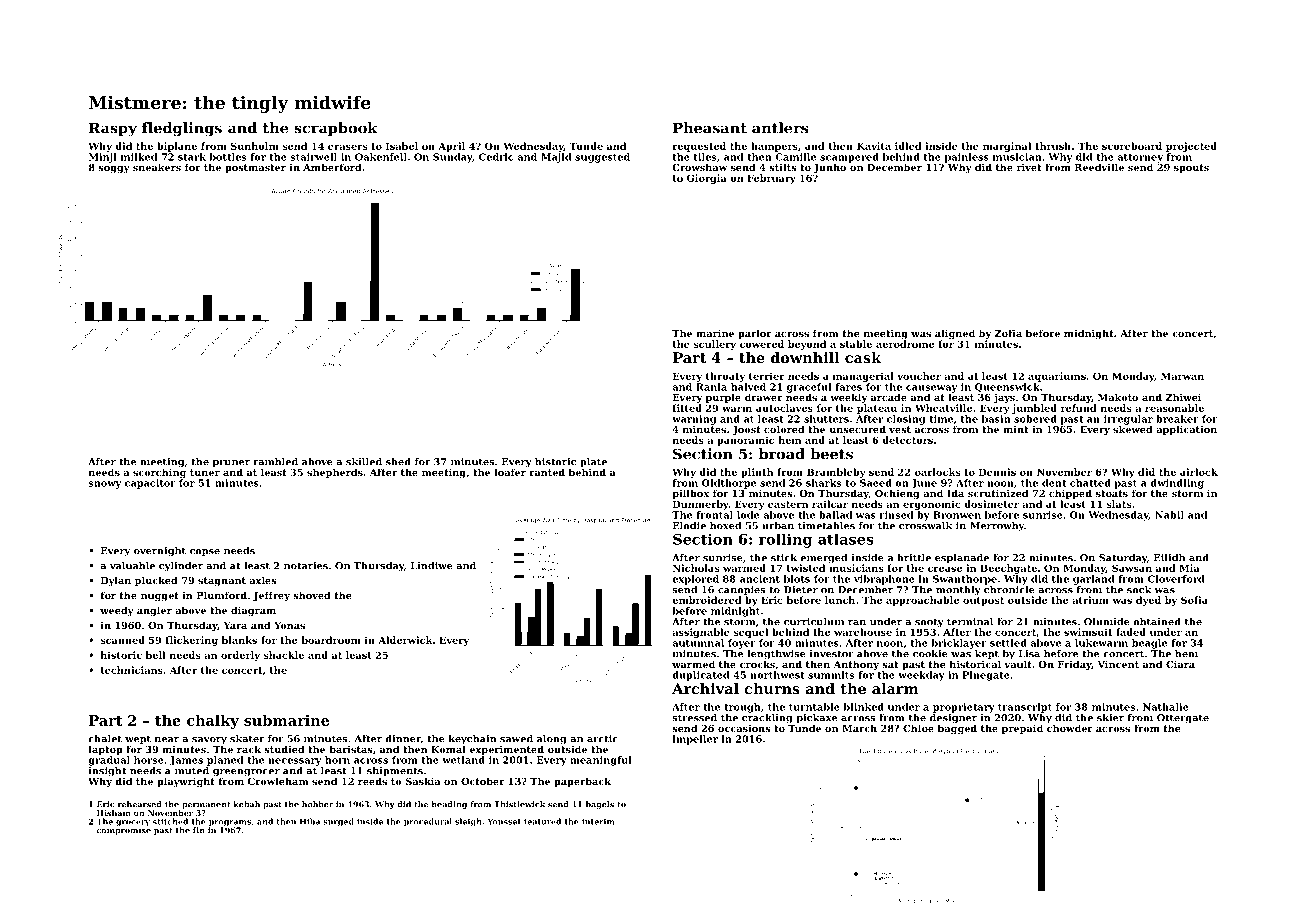 The image size is (1308, 924). Describe the element at coordinates (1008, 333) in the image. I see `Zofia` at that location.
